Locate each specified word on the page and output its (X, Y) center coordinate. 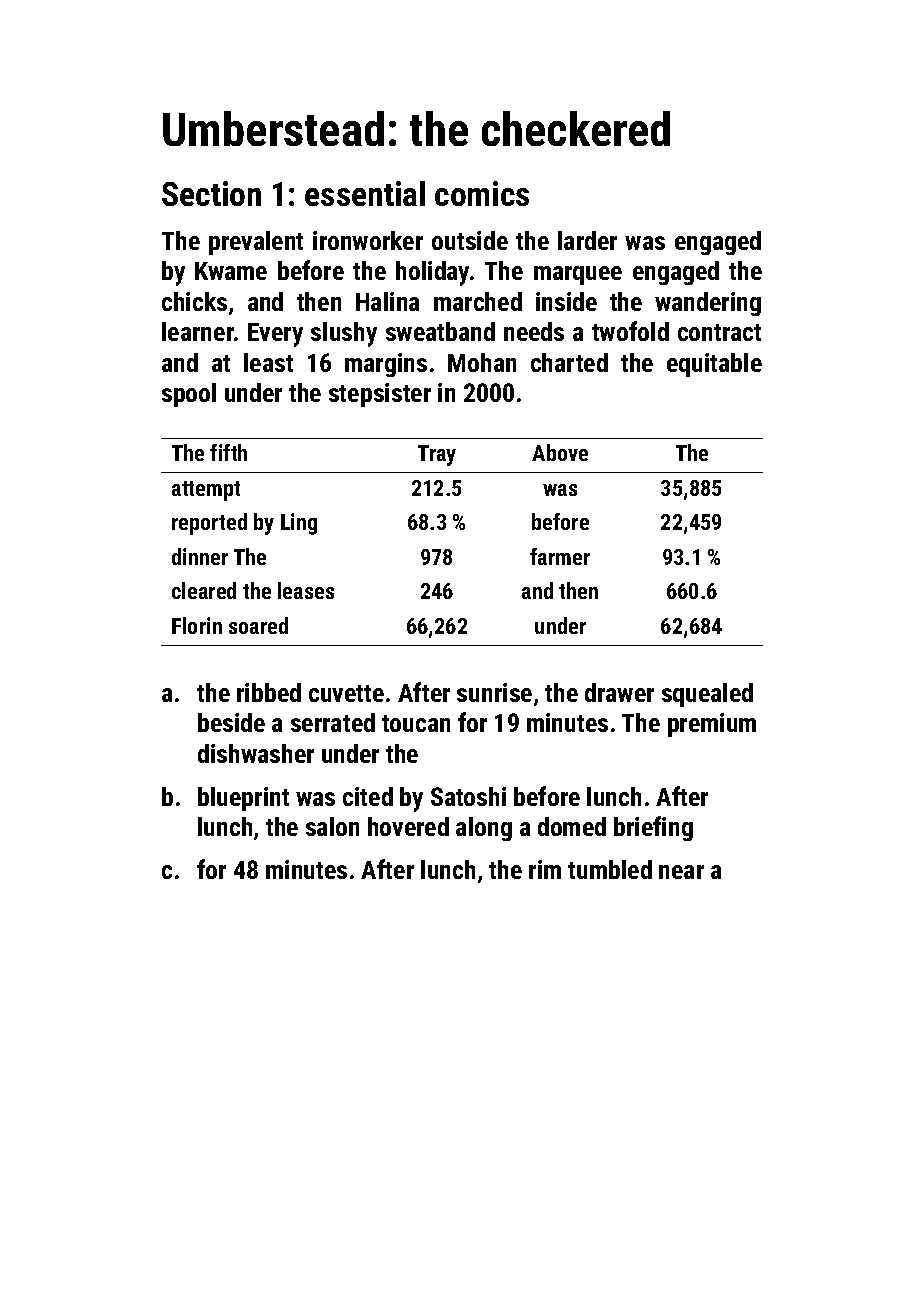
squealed (707, 695)
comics (482, 193)
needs (534, 331)
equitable (714, 365)
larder (587, 240)
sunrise (494, 692)
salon (332, 826)
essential (365, 193)
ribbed (269, 692)
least (268, 362)
